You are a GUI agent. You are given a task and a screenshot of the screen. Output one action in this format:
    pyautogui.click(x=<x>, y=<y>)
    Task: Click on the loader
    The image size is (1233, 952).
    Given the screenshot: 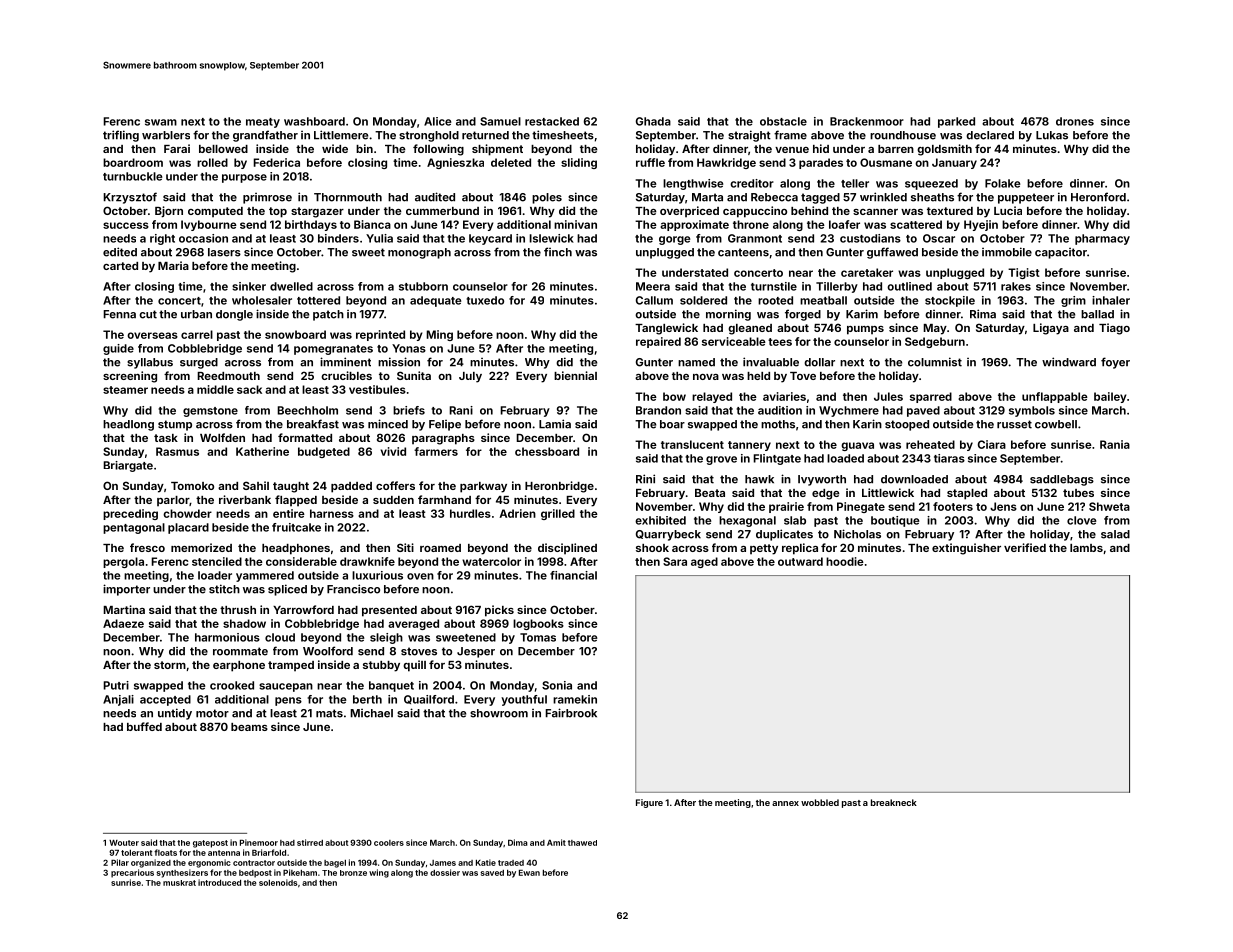 What is the action you would take?
    pyautogui.click(x=215, y=575)
